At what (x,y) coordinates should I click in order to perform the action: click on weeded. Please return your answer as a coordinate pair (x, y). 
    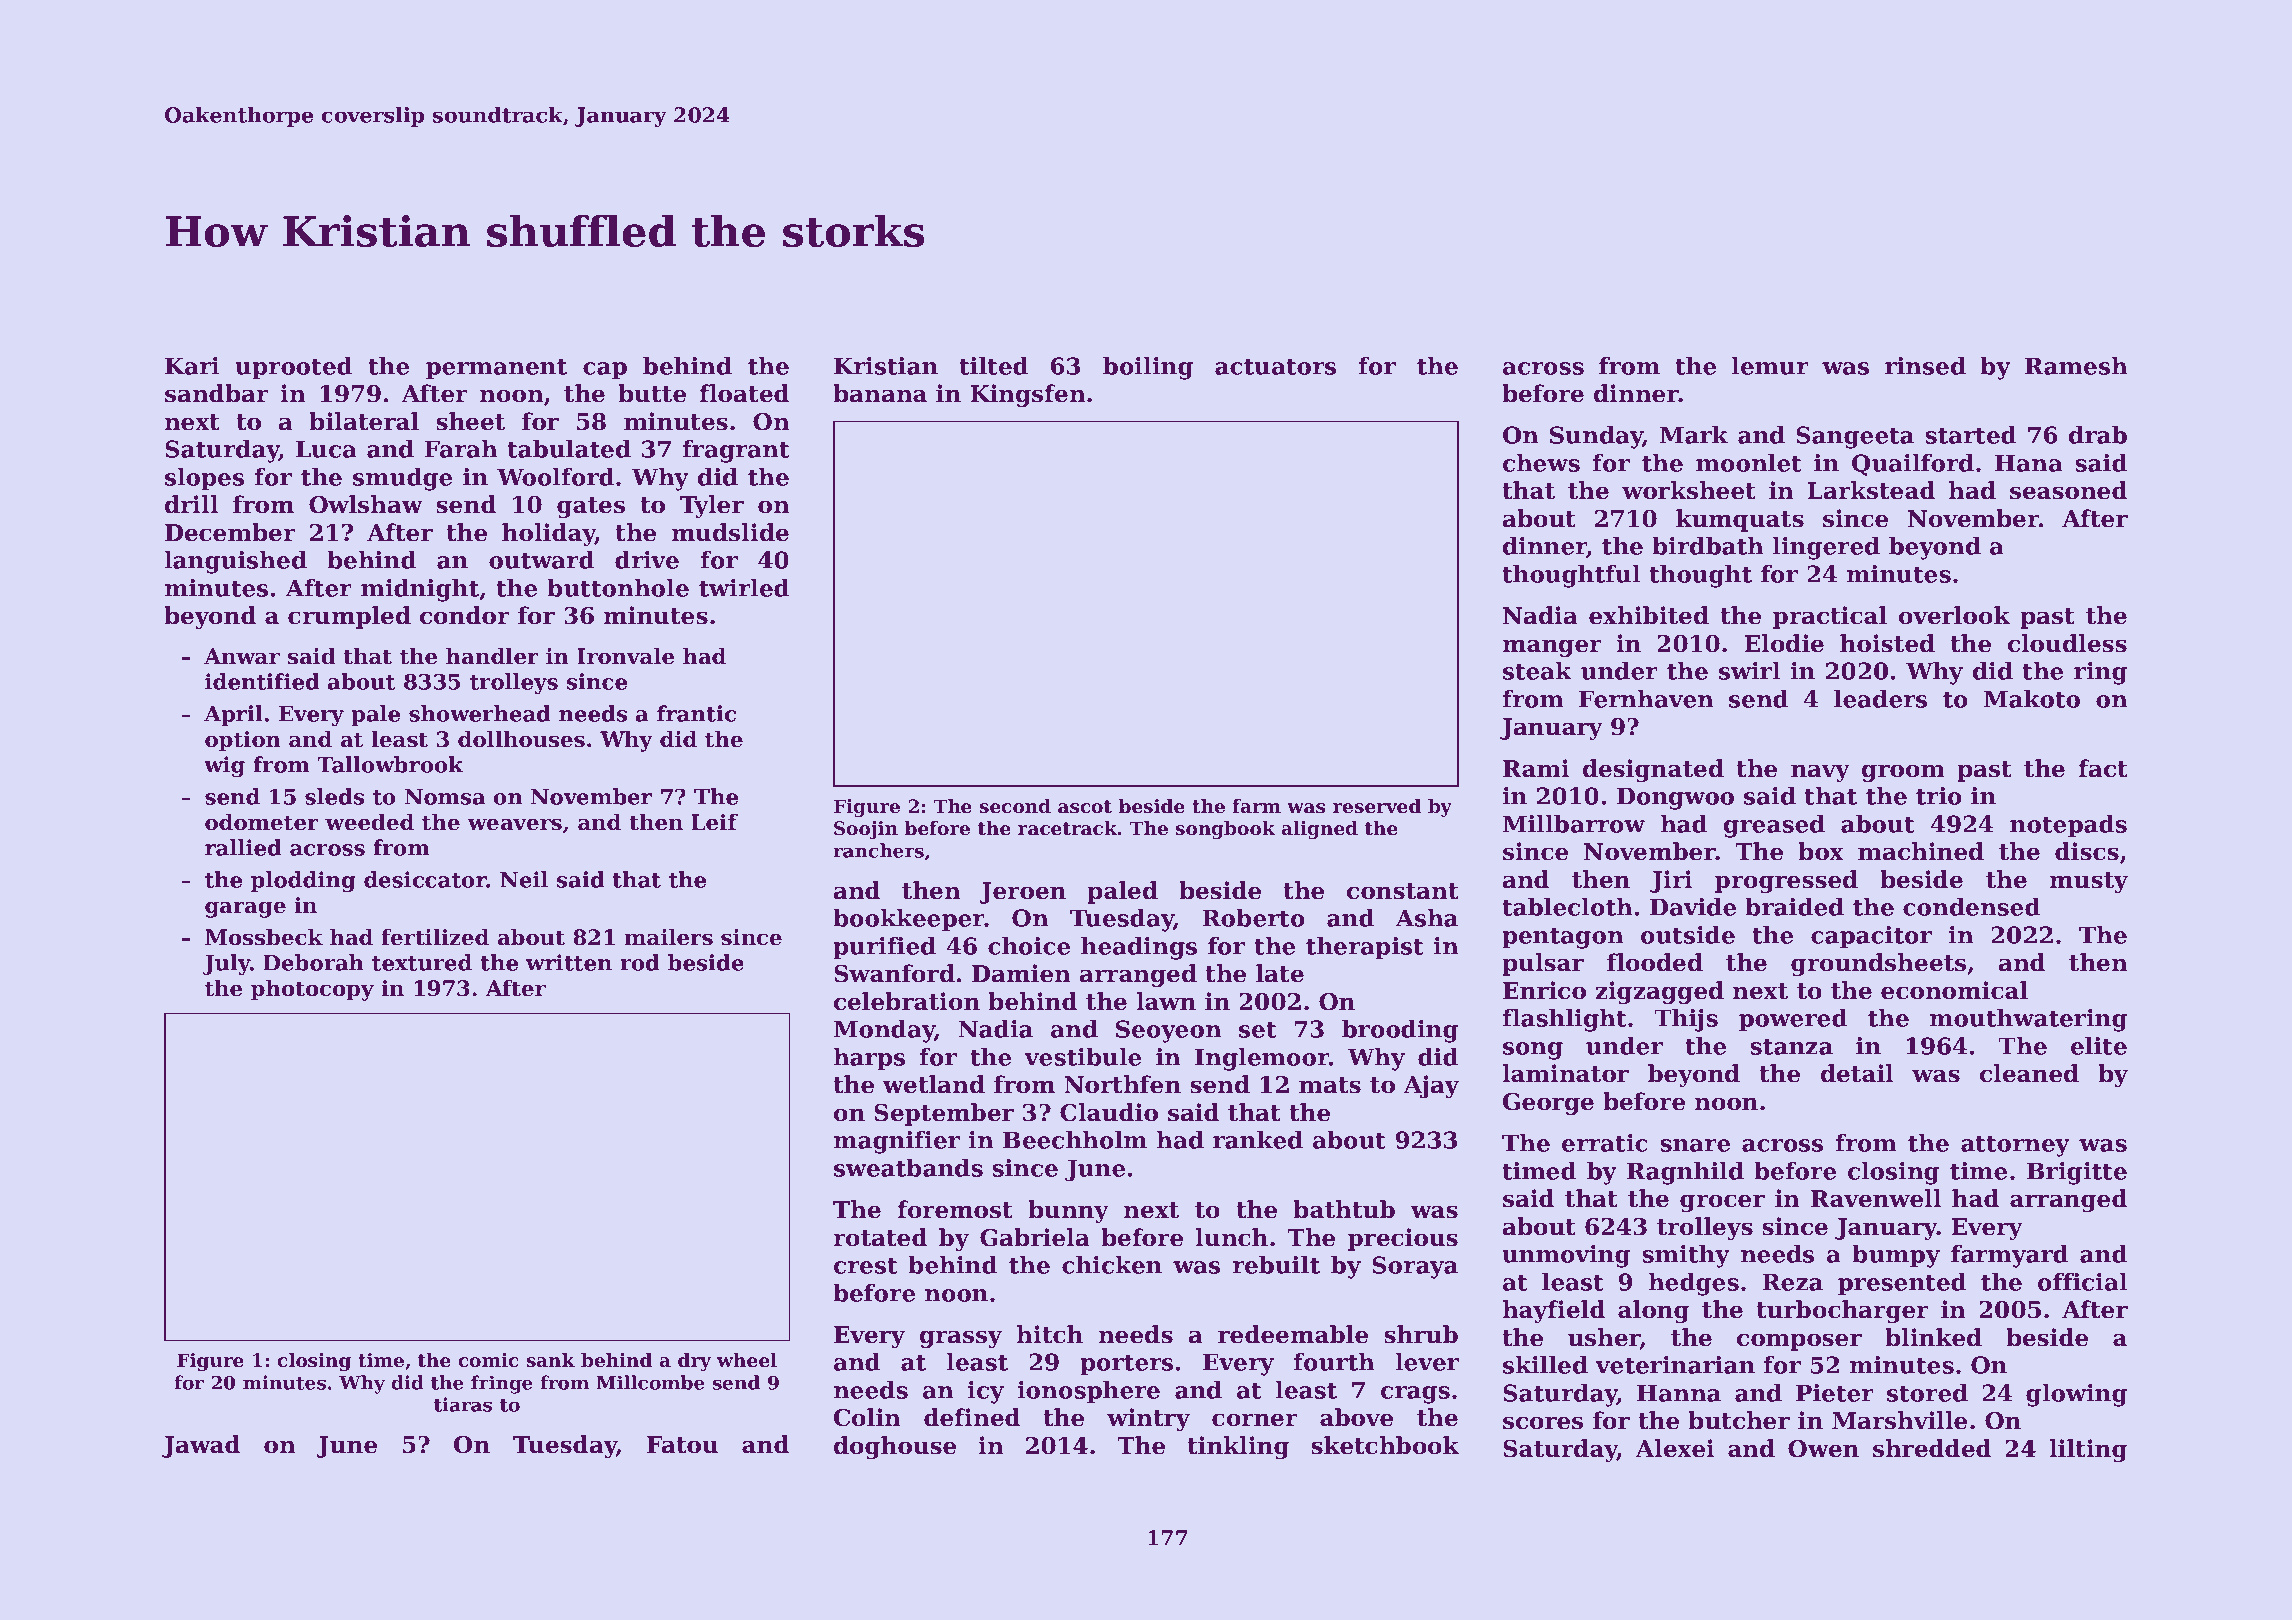
    Looking at the image, I should click on (369, 822).
